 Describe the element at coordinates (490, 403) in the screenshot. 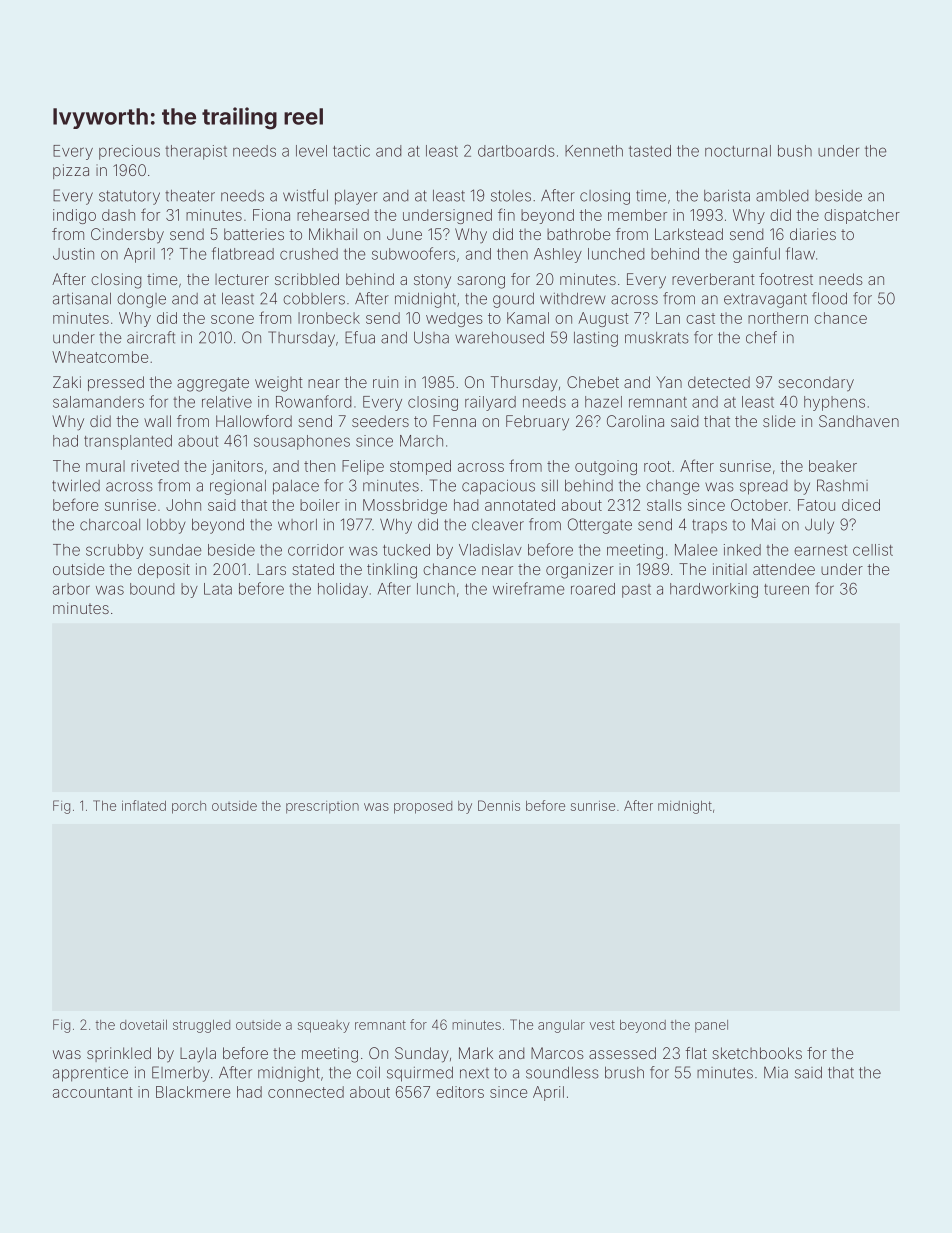

I see `railyard` at that location.
